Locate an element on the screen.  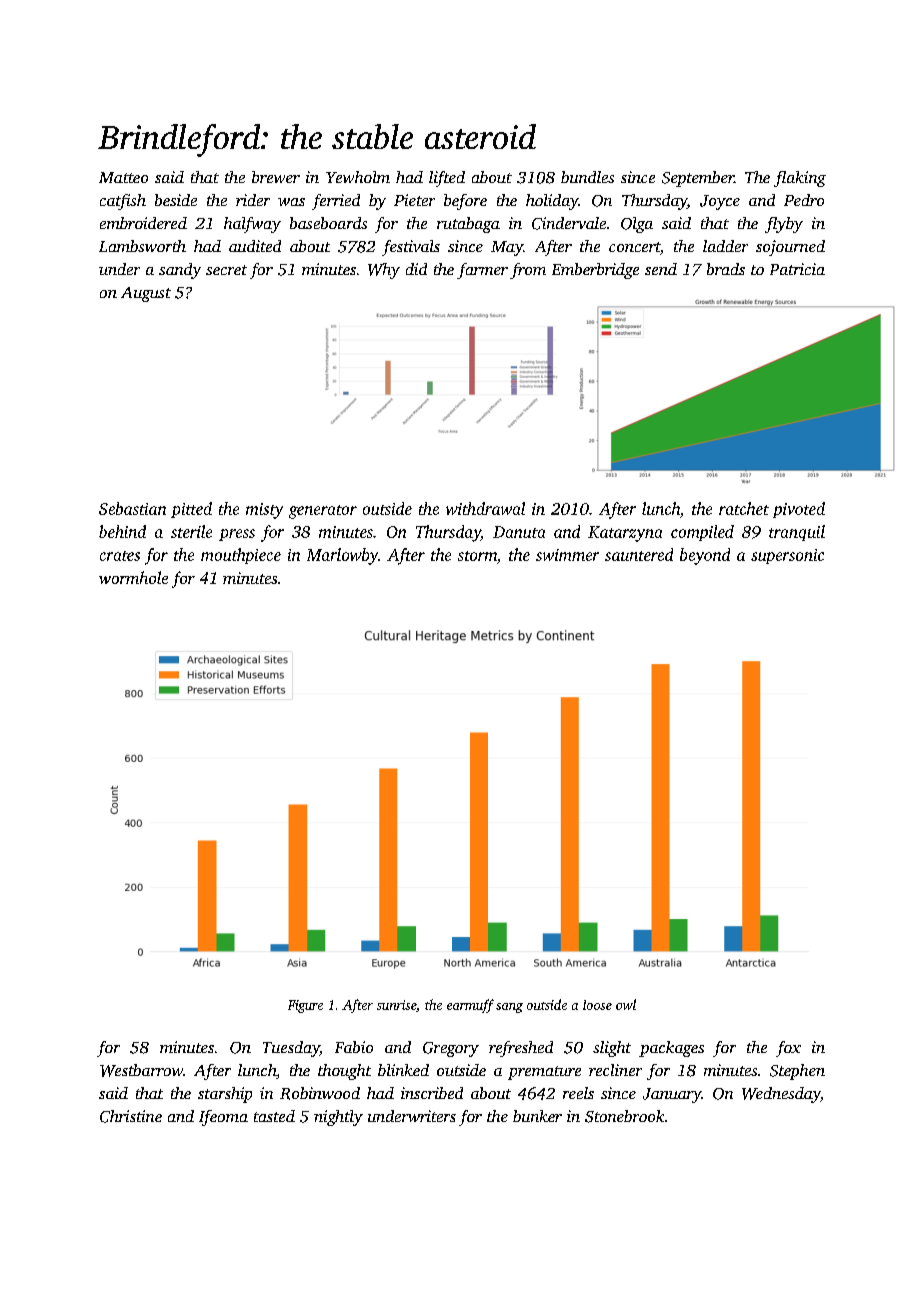
swimmer is located at coordinates (567, 555).
